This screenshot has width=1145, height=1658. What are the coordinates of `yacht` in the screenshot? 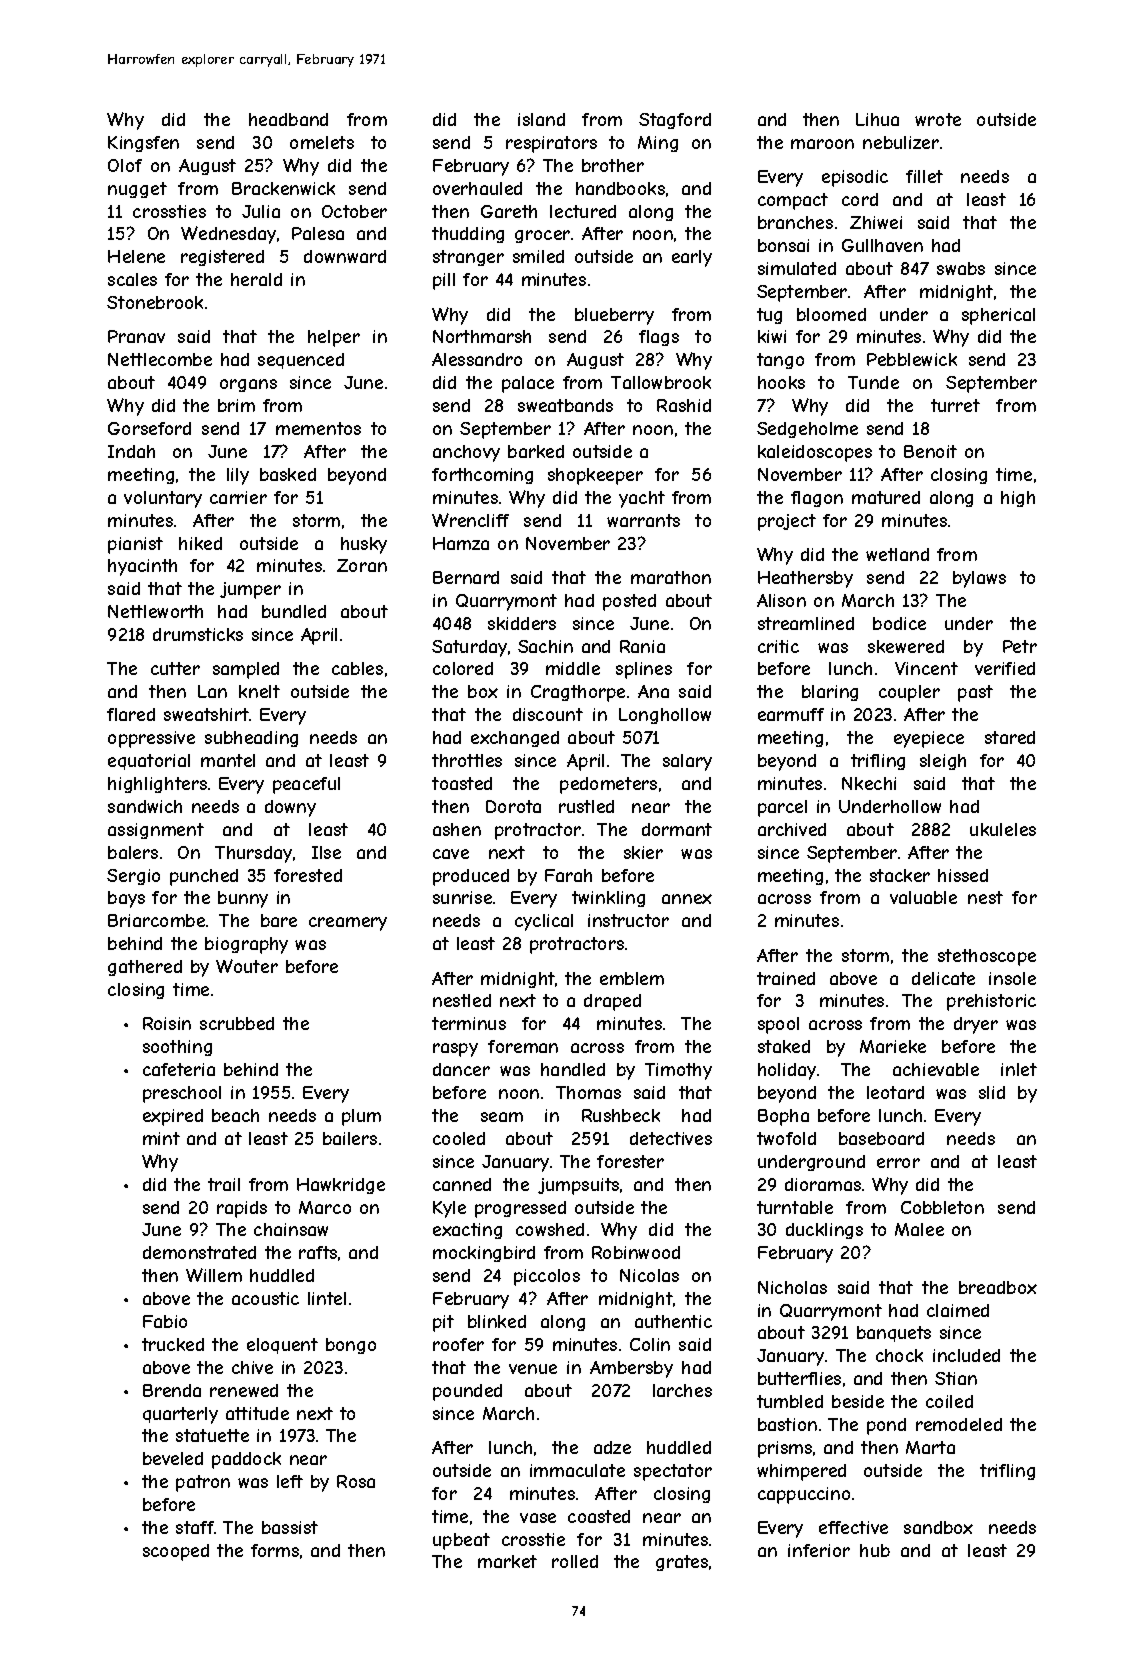 It's located at (642, 499).
